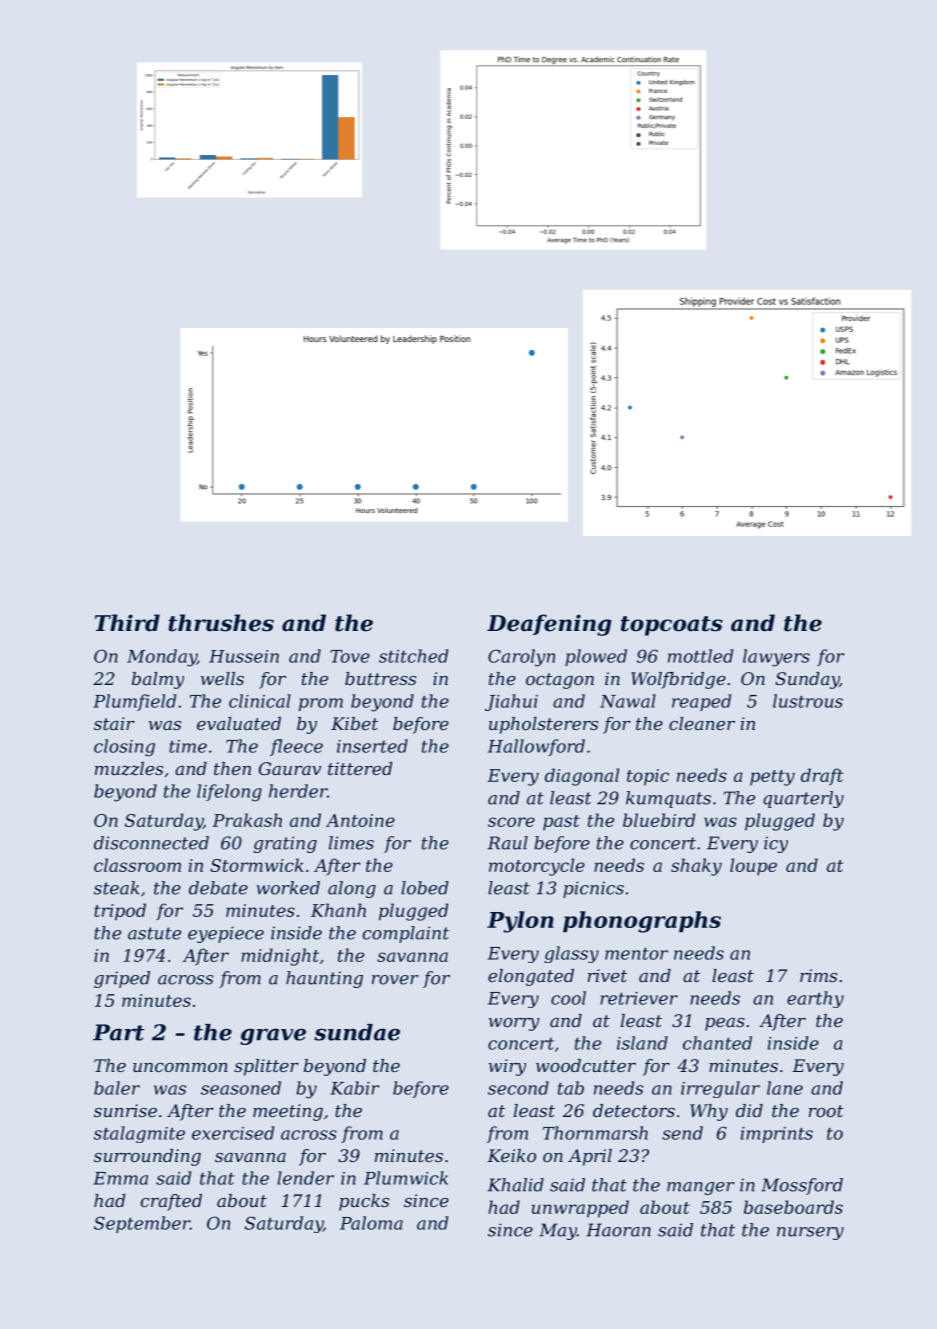  Describe the element at coordinates (120, 912) in the screenshot. I see `tripod` at that location.
